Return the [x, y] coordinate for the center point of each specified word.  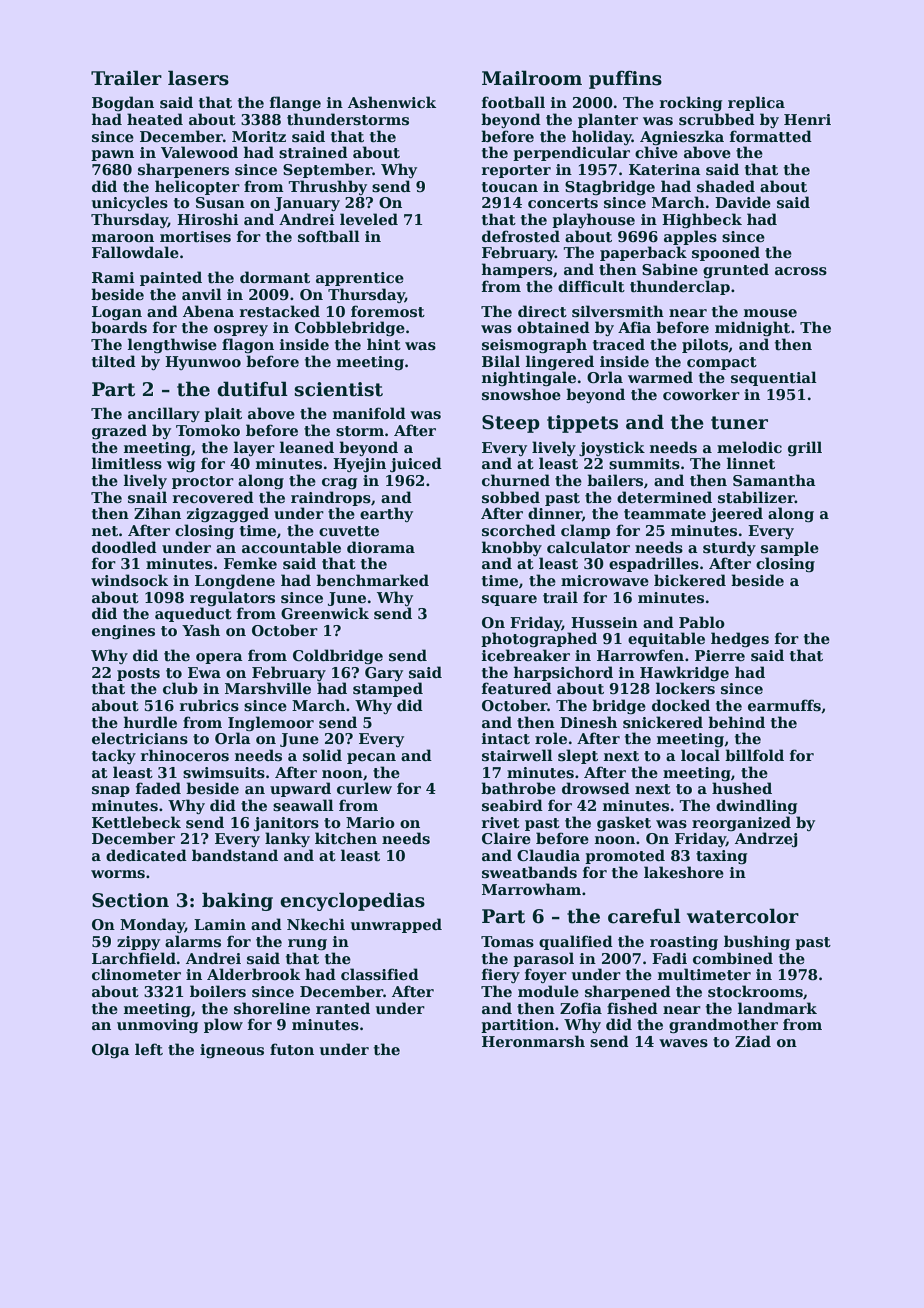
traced [619, 344]
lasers [198, 78]
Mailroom [532, 78]
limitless [127, 463]
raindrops [331, 498]
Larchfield [134, 958]
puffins [625, 80]
